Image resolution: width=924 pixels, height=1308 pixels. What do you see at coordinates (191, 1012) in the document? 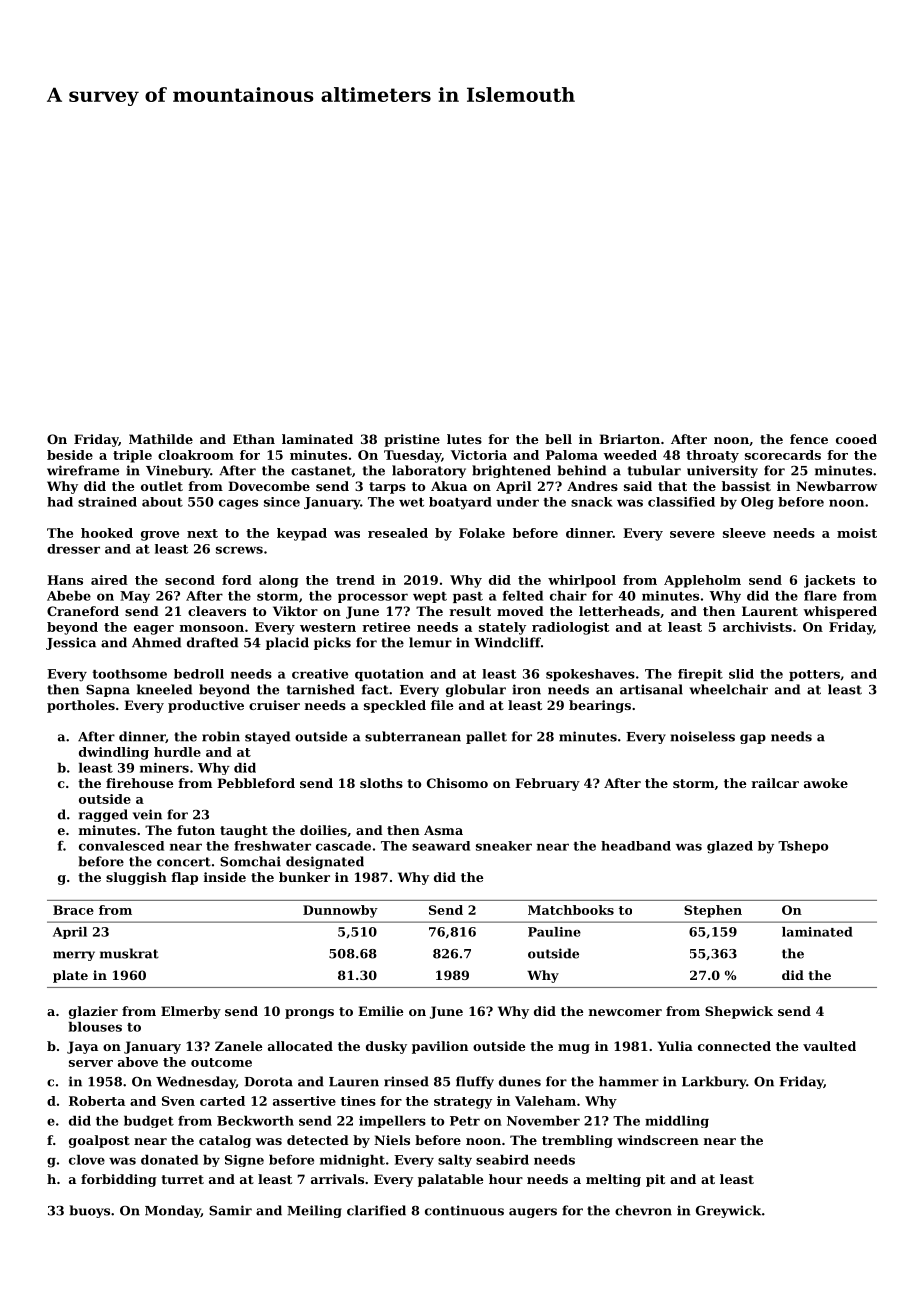
I see `Elmerby` at bounding box center [191, 1012].
